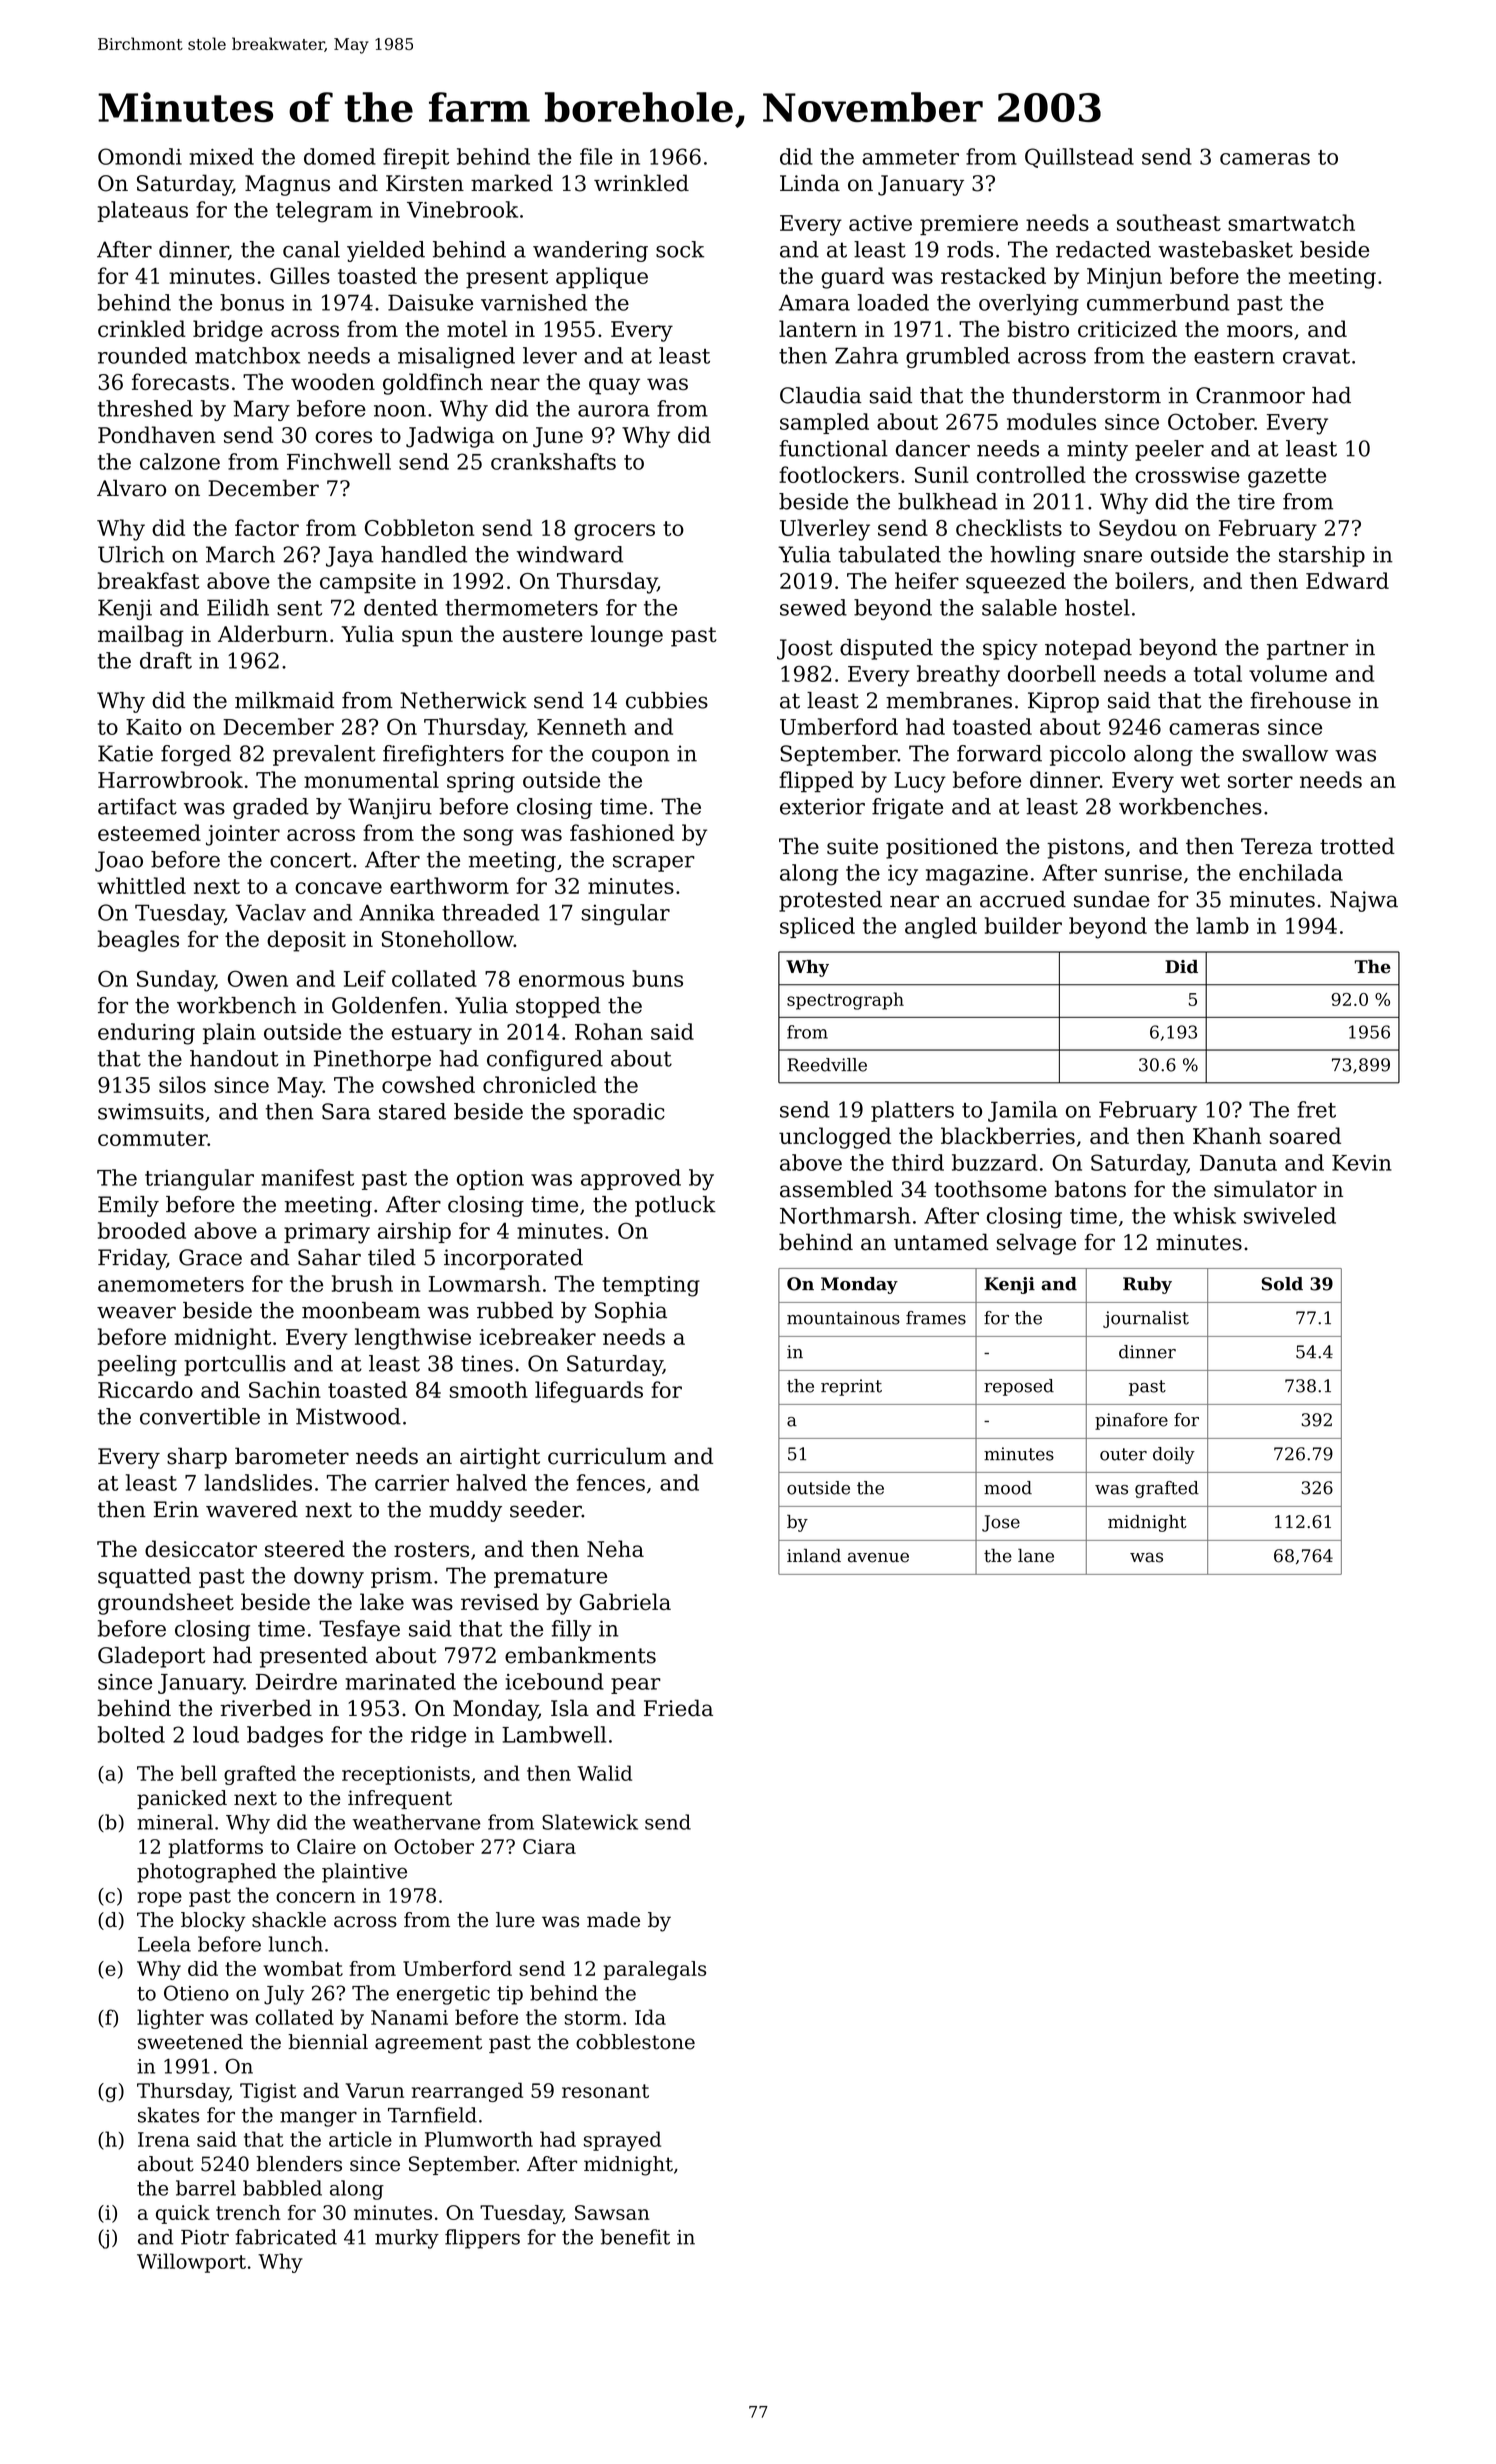  What do you see at coordinates (678, 1708) in the page?
I see `Frieda` at bounding box center [678, 1708].
